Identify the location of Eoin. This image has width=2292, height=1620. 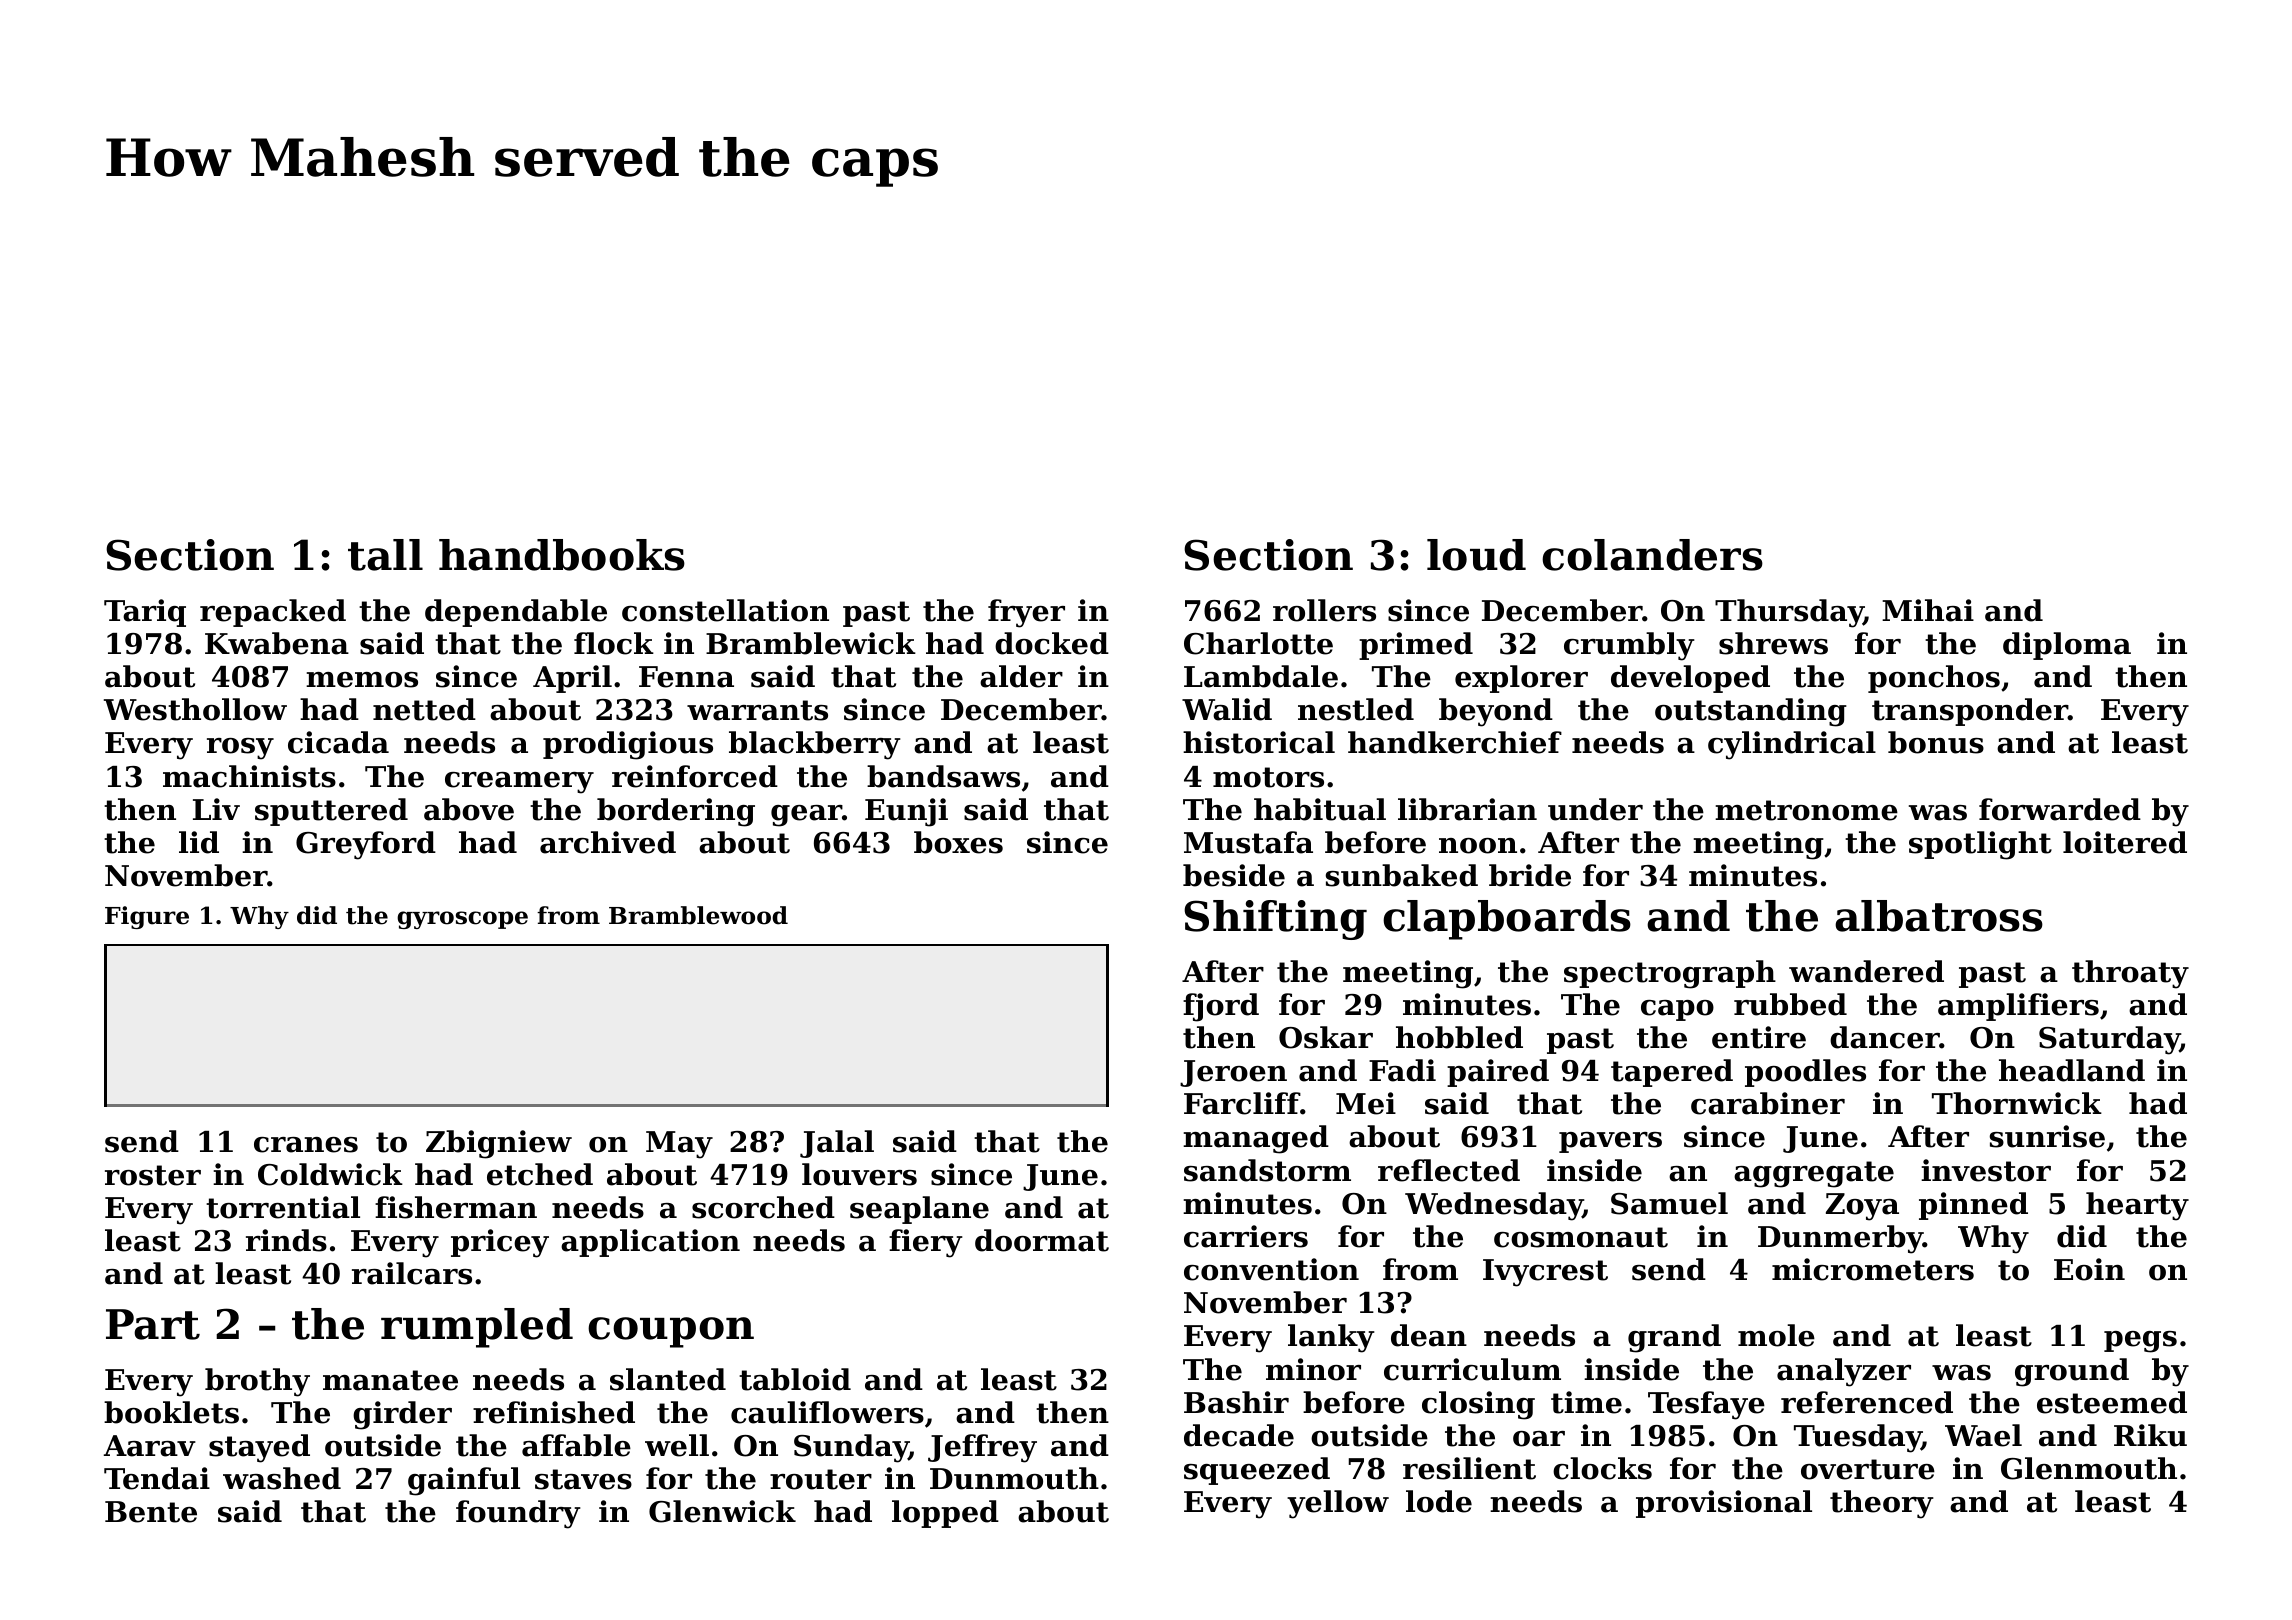
(2089, 1269).
